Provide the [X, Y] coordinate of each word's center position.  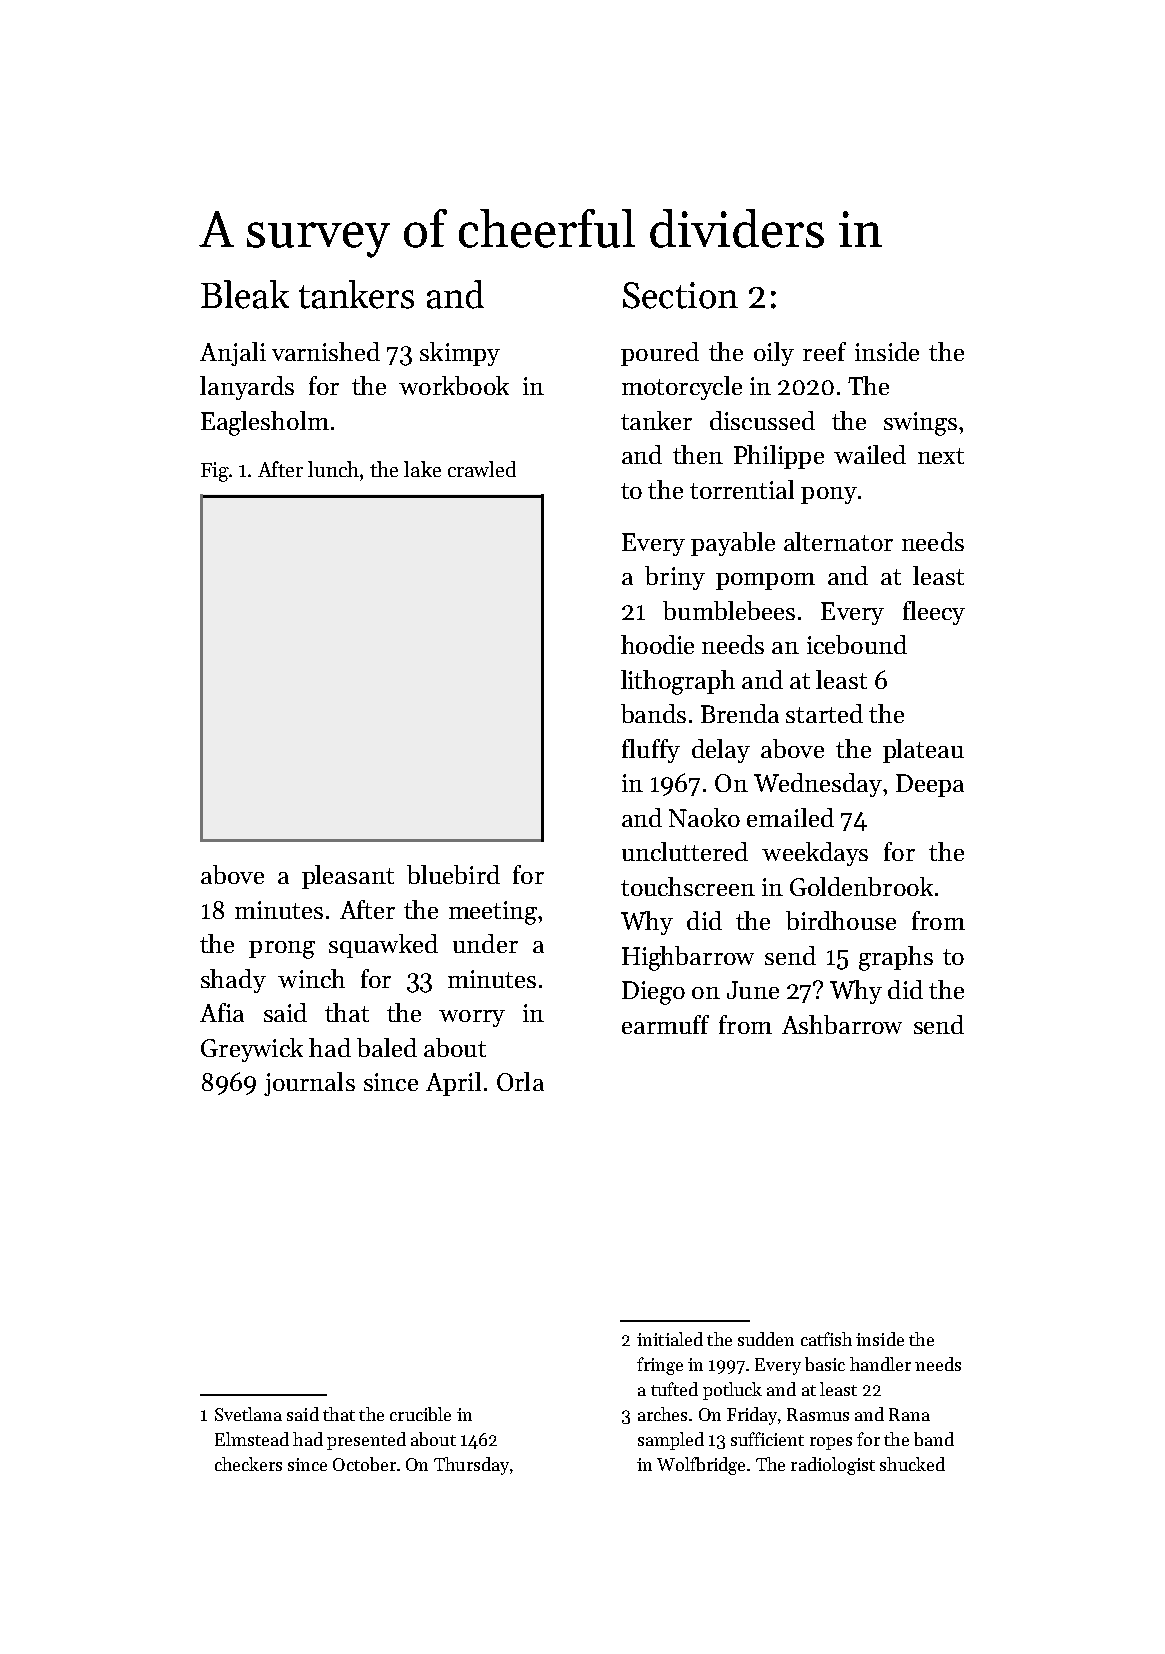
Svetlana [248, 1414]
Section [680, 295]
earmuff [665, 1024]
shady [233, 981]
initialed [670, 1339]
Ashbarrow [842, 1024]
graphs [896, 958]
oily [774, 354]
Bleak [245, 294]
